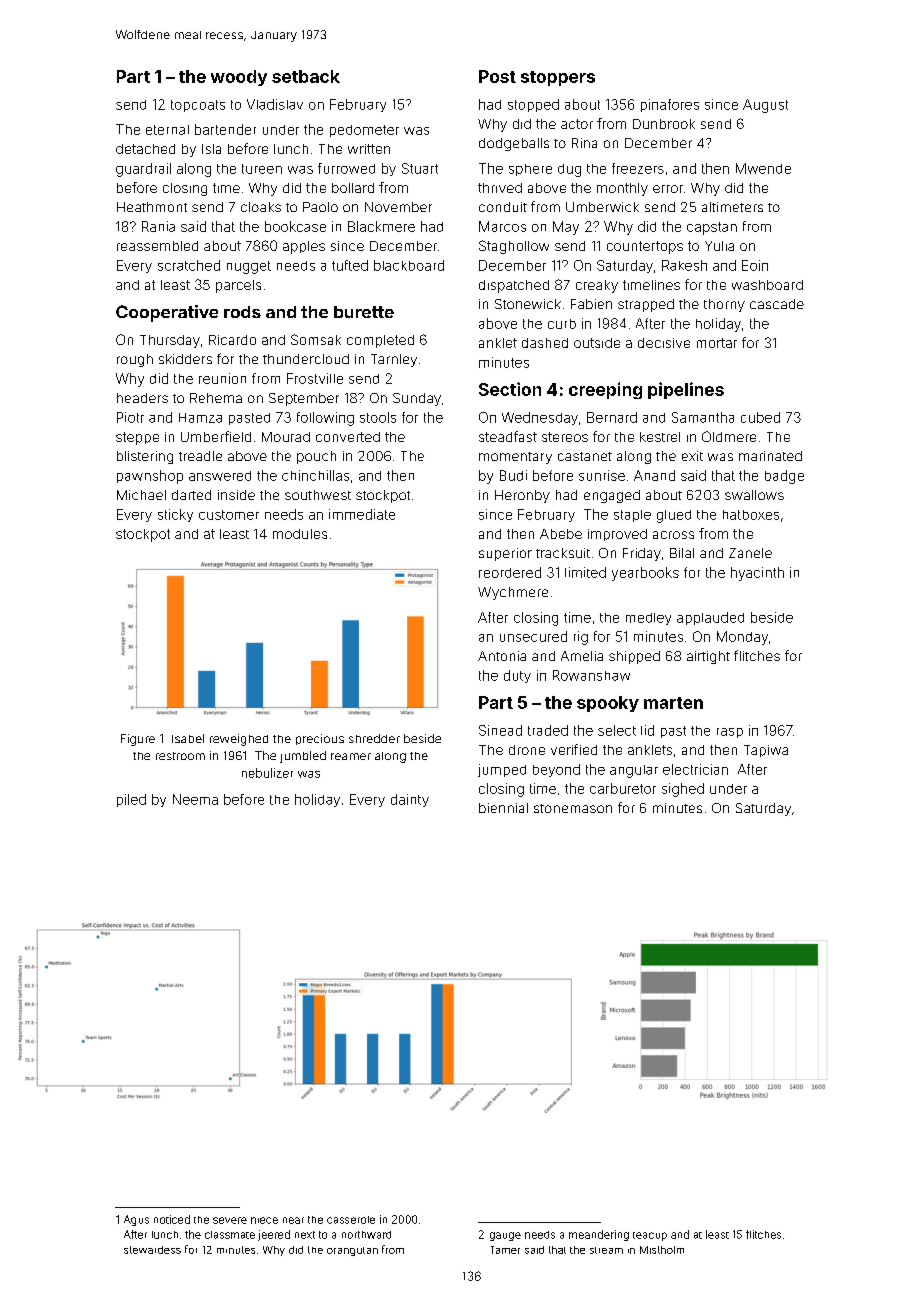 The height and width of the document is (1308, 924). I want to click on sticky, so click(175, 515).
